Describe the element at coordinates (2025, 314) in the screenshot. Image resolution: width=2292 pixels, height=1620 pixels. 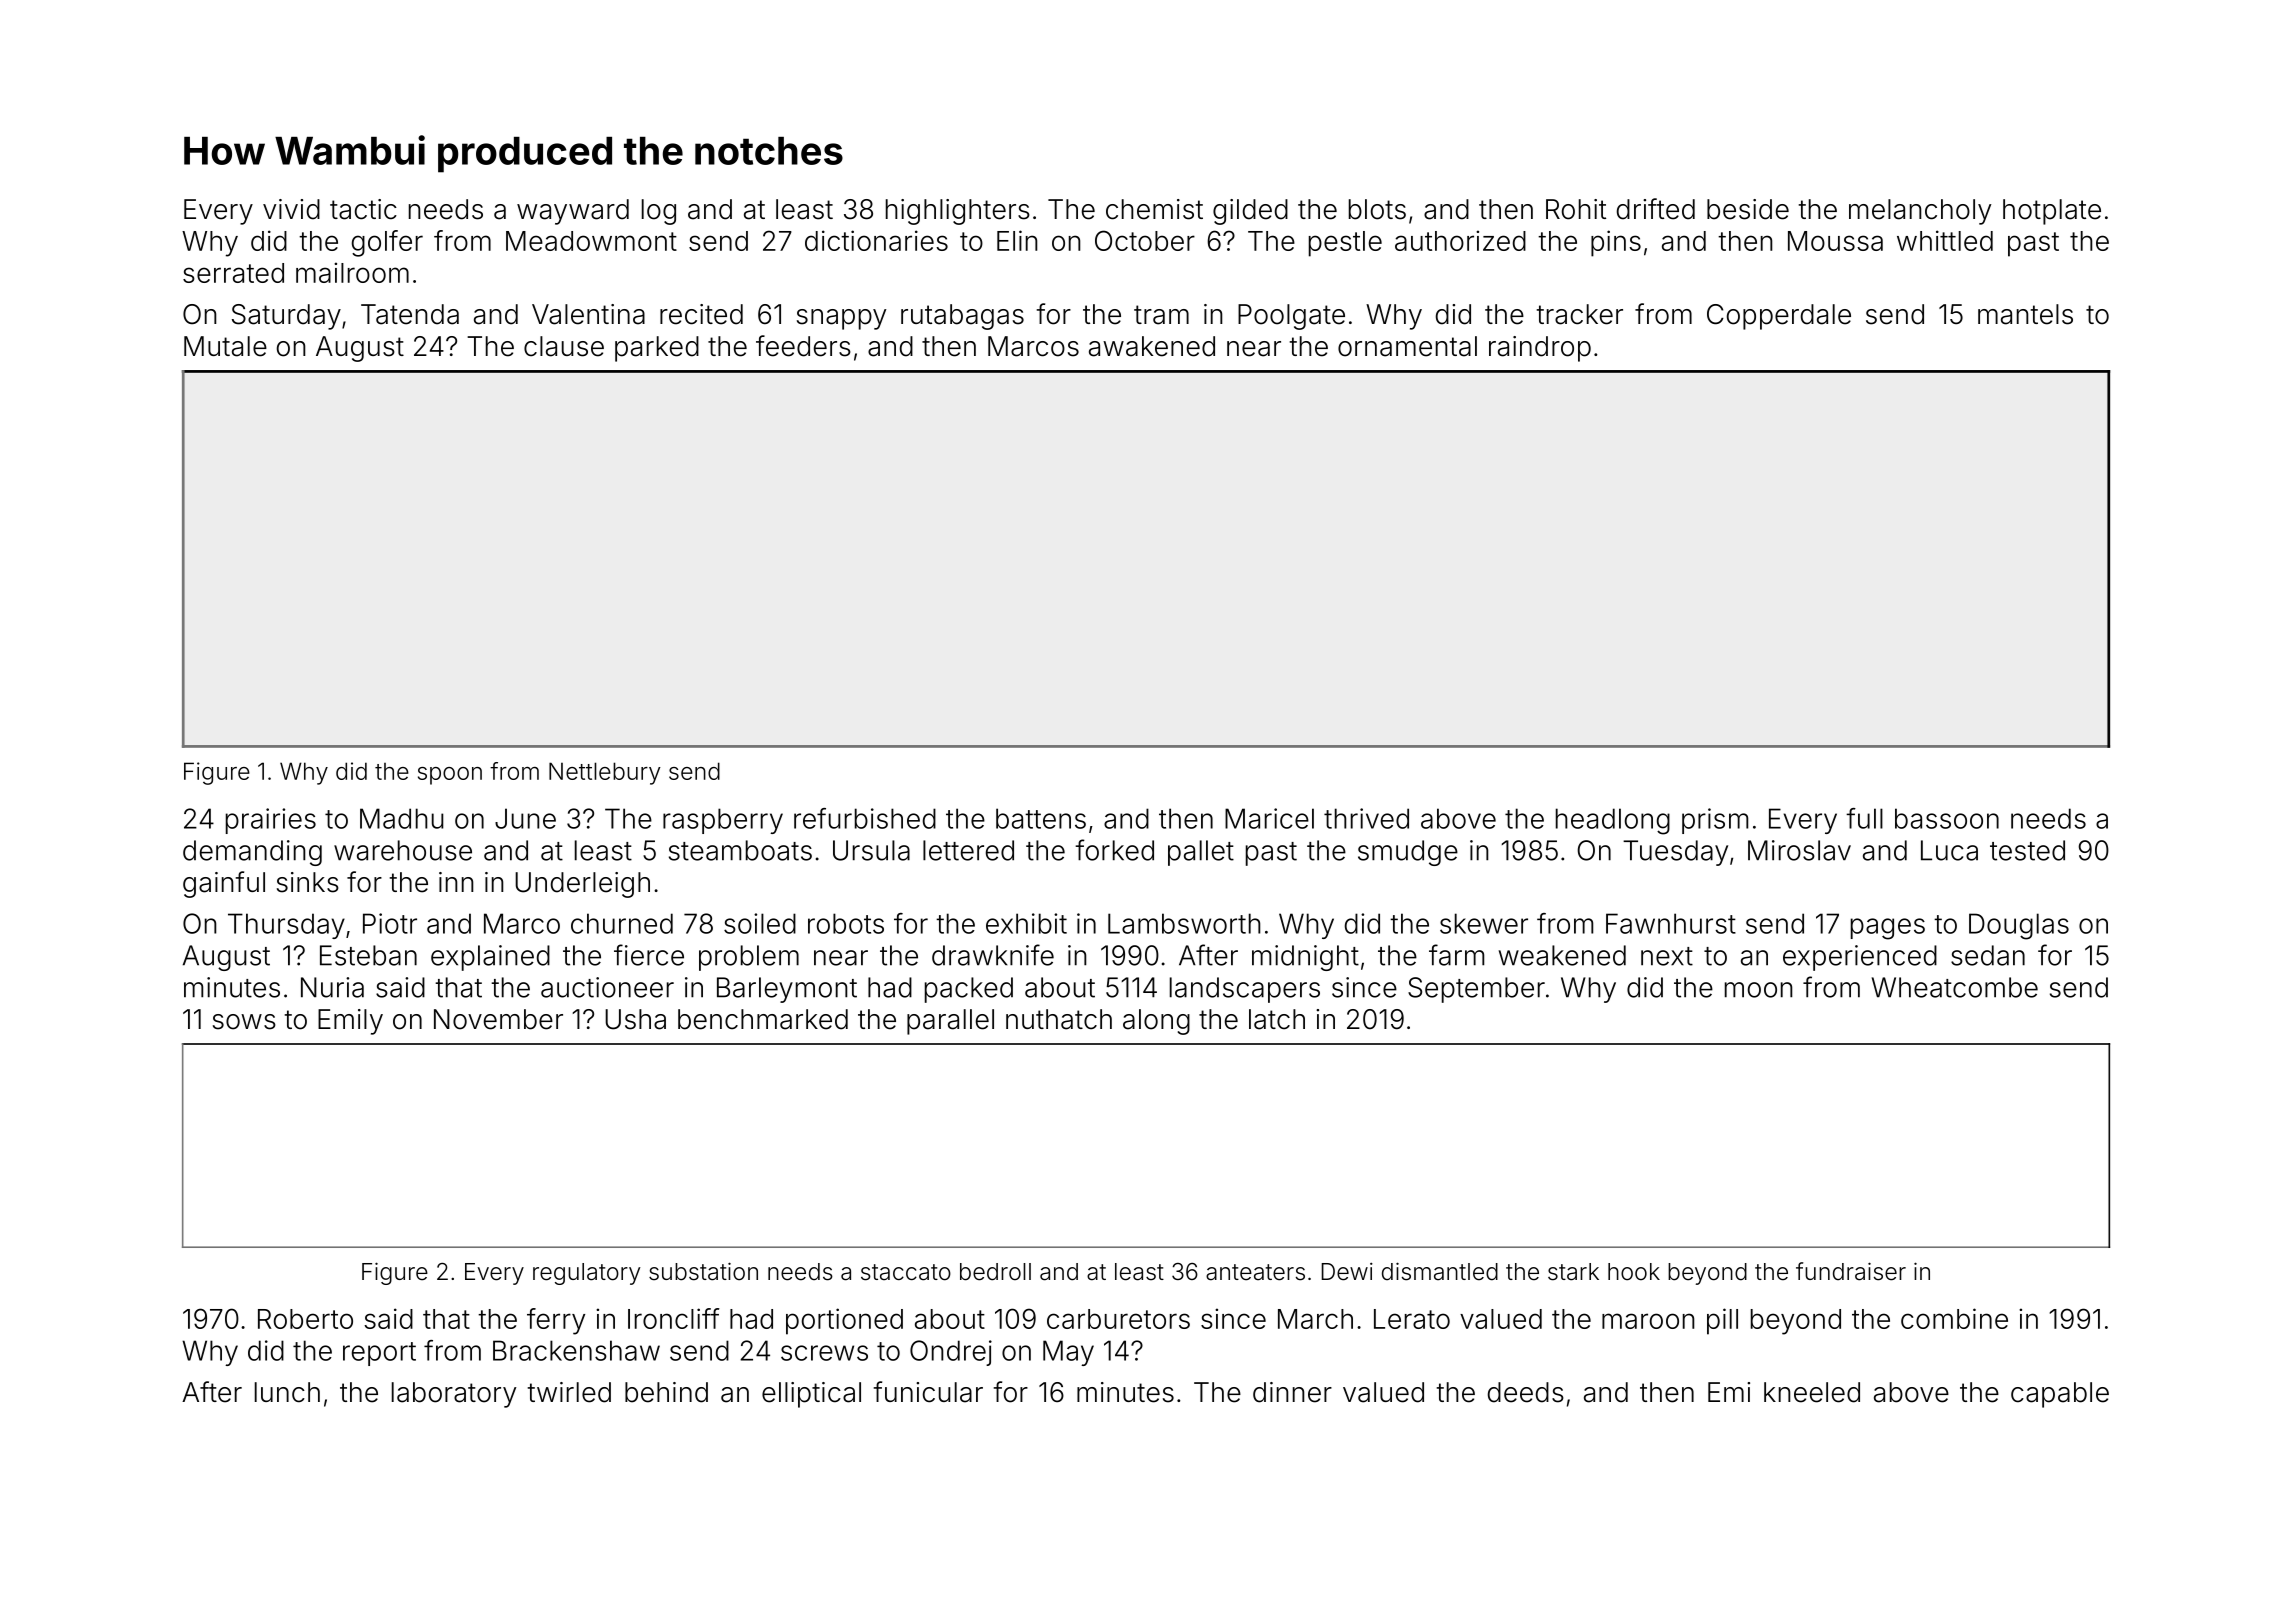
I see `mantels` at that location.
